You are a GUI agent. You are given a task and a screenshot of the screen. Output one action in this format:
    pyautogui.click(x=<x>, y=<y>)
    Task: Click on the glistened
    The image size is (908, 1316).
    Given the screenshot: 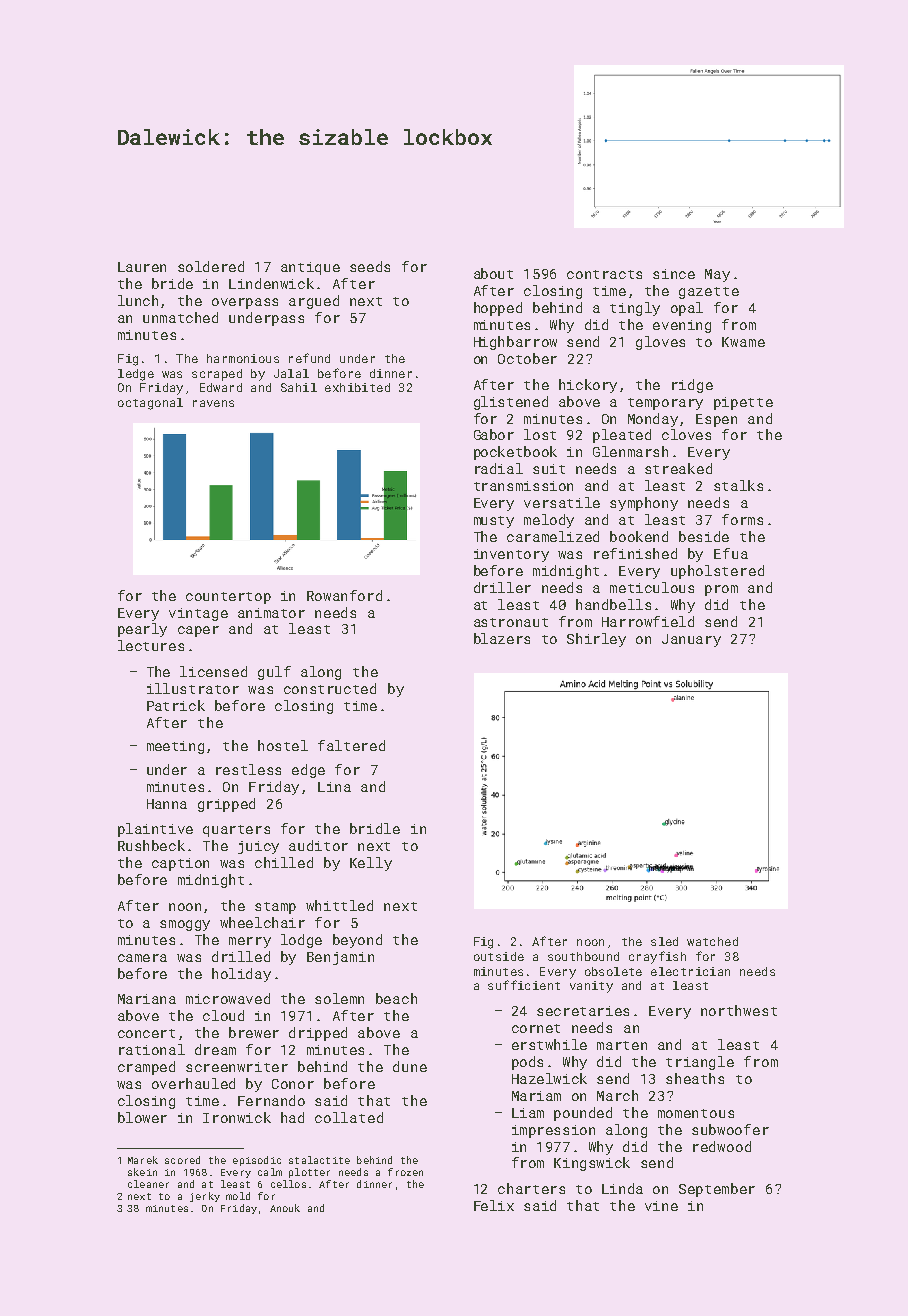 What is the action you would take?
    pyautogui.click(x=511, y=403)
